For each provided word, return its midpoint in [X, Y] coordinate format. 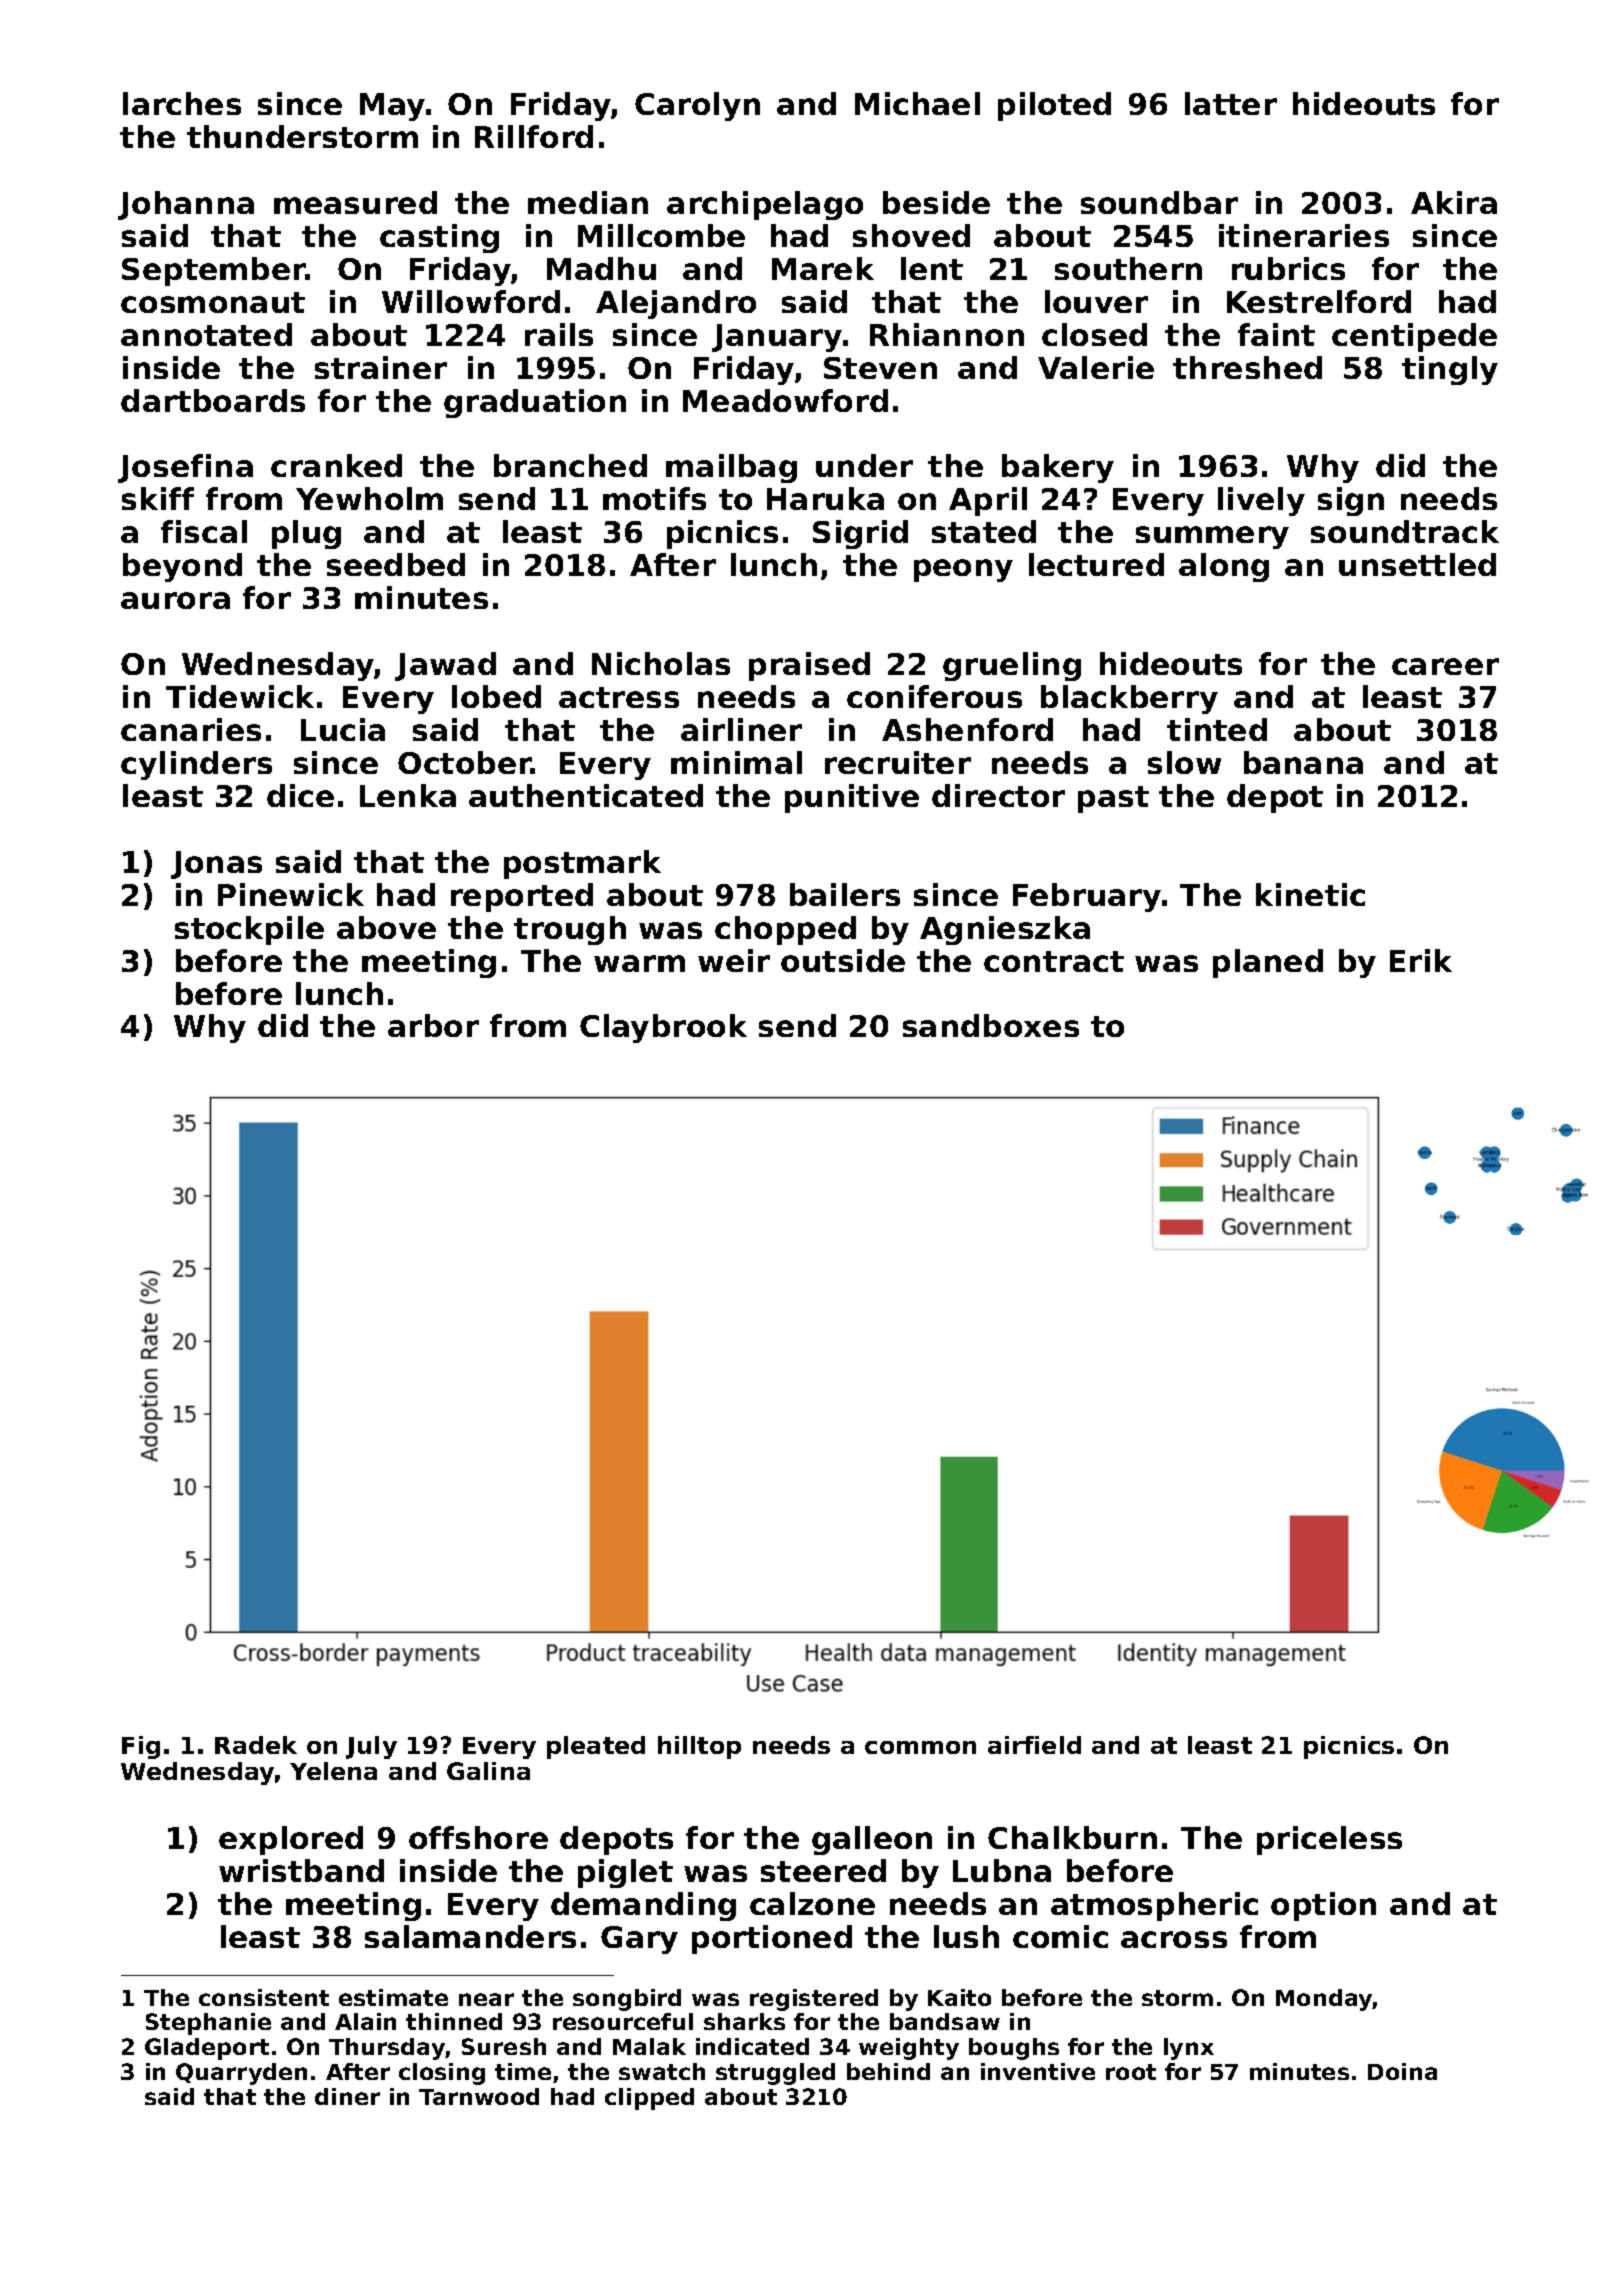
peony [963, 570]
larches [182, 103]
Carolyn [697, 106]
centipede [1414, 337]
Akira [1454, 202]
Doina [1402, 2071]
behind [888, 2071]
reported [522, 897]
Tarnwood [479, 2096]
